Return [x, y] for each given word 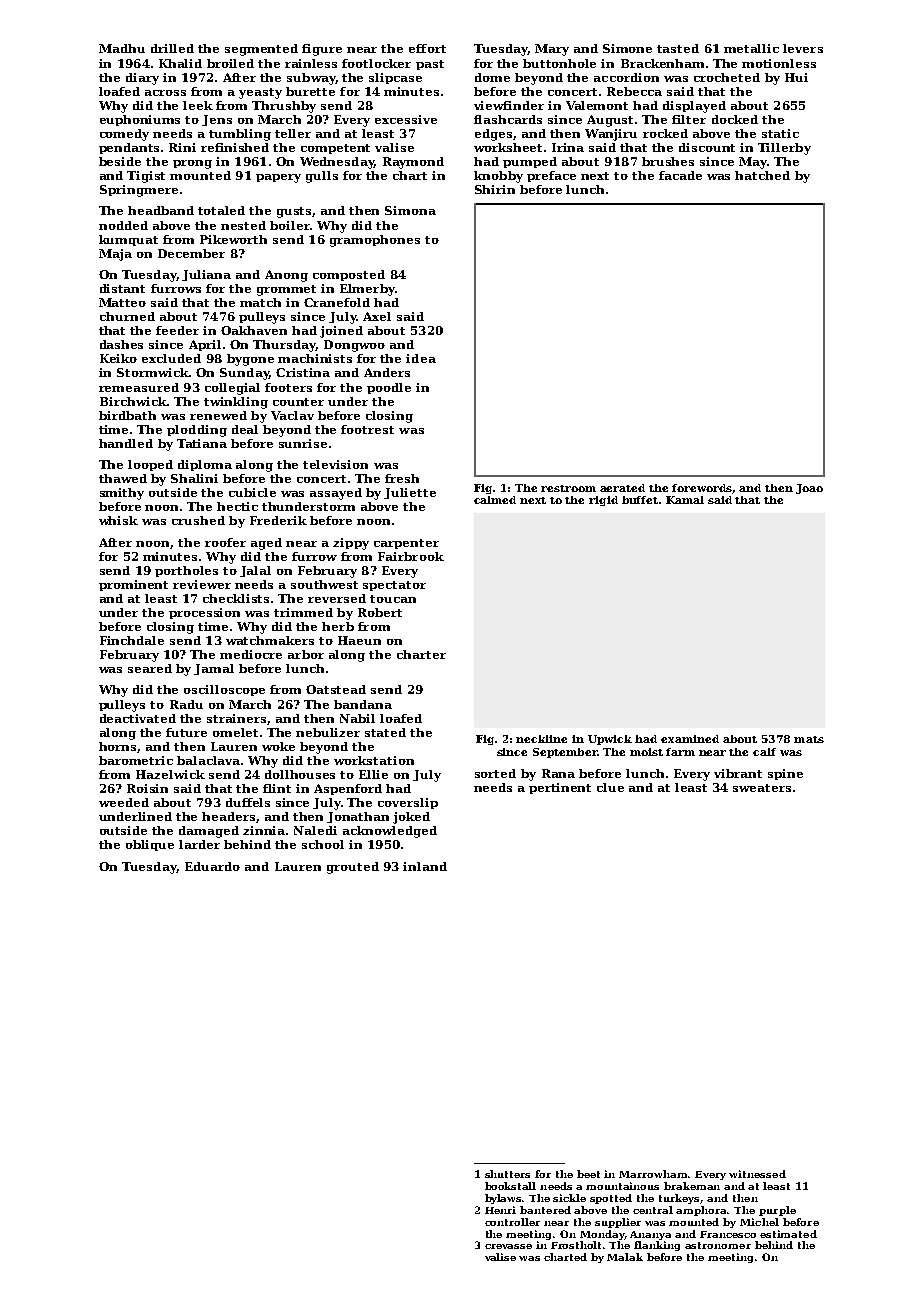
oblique [150, 845]
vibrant [738, 773]
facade [680, 175]
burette [310, 91]
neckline [541, 739]
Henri [500, 1210]
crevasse [508, 1246]
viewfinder [509, 105]
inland [425, 866]
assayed [336, 494]
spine [785, 774]
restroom [568, 488]
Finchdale [132, 640]
